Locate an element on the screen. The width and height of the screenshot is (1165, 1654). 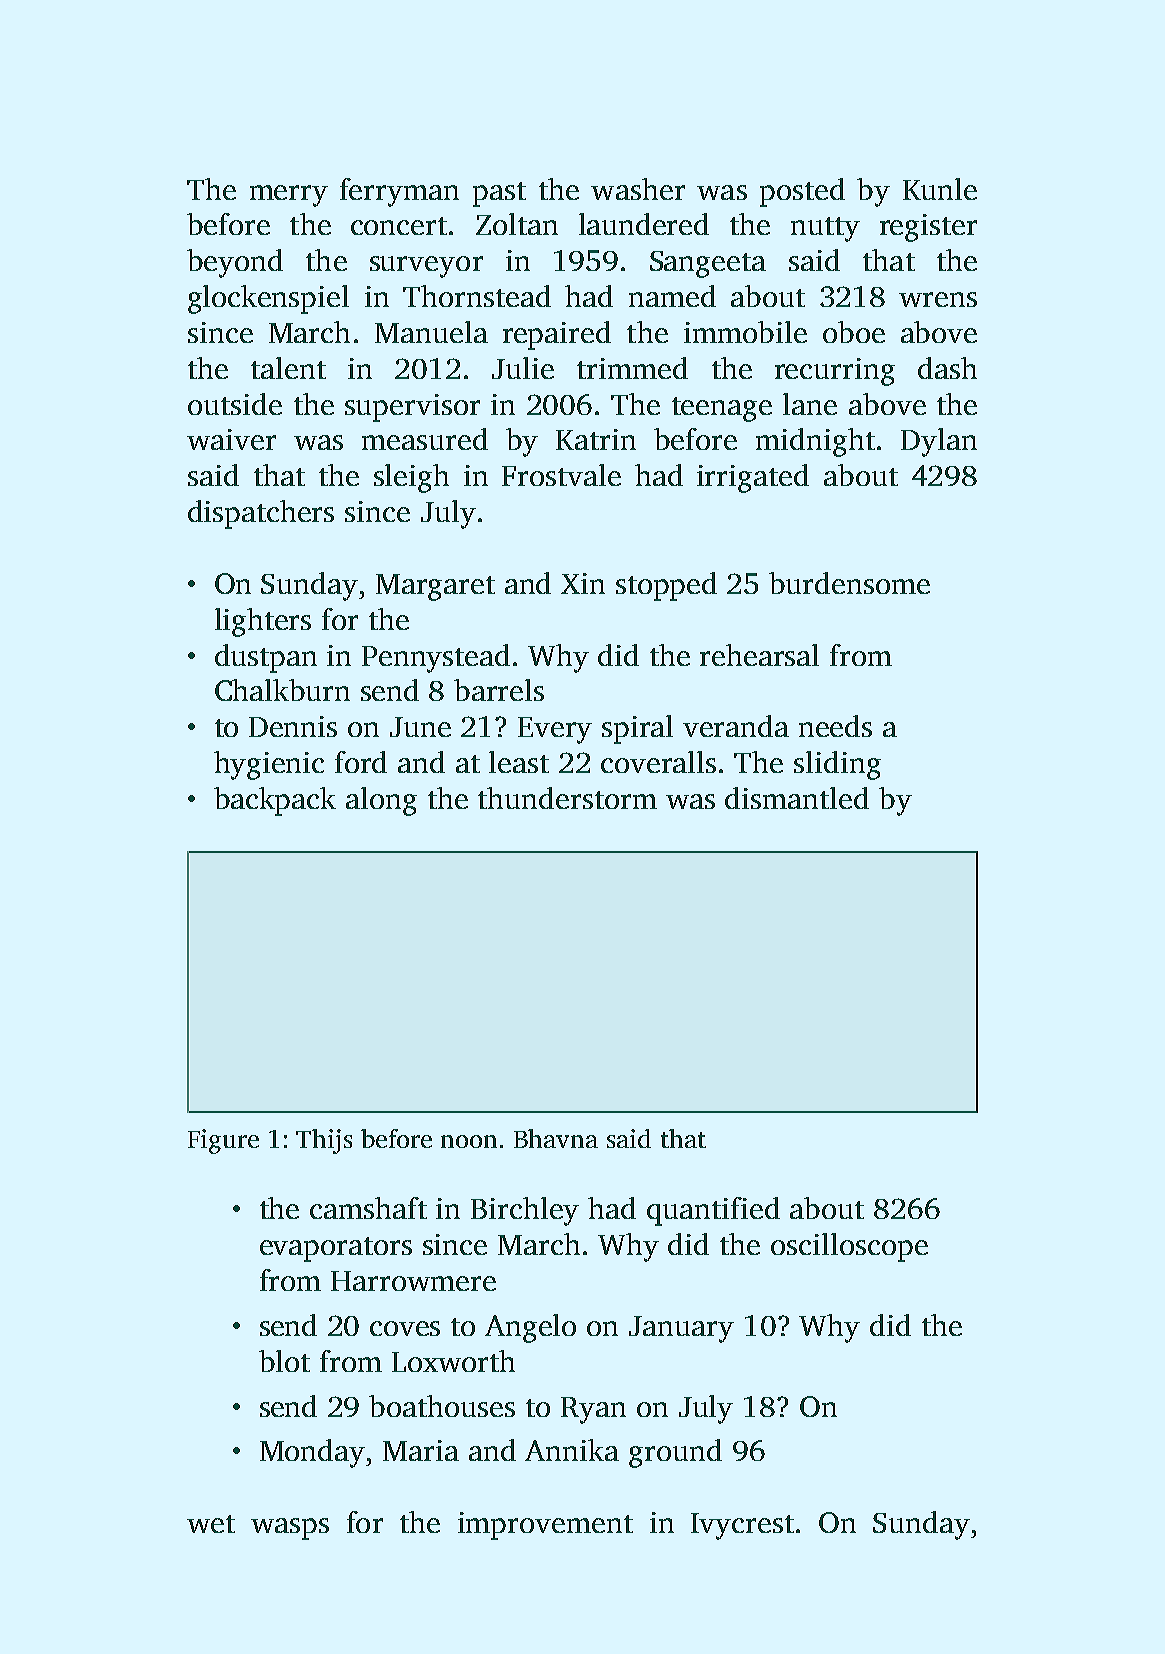
posted is located at coordinates (802, 192).
